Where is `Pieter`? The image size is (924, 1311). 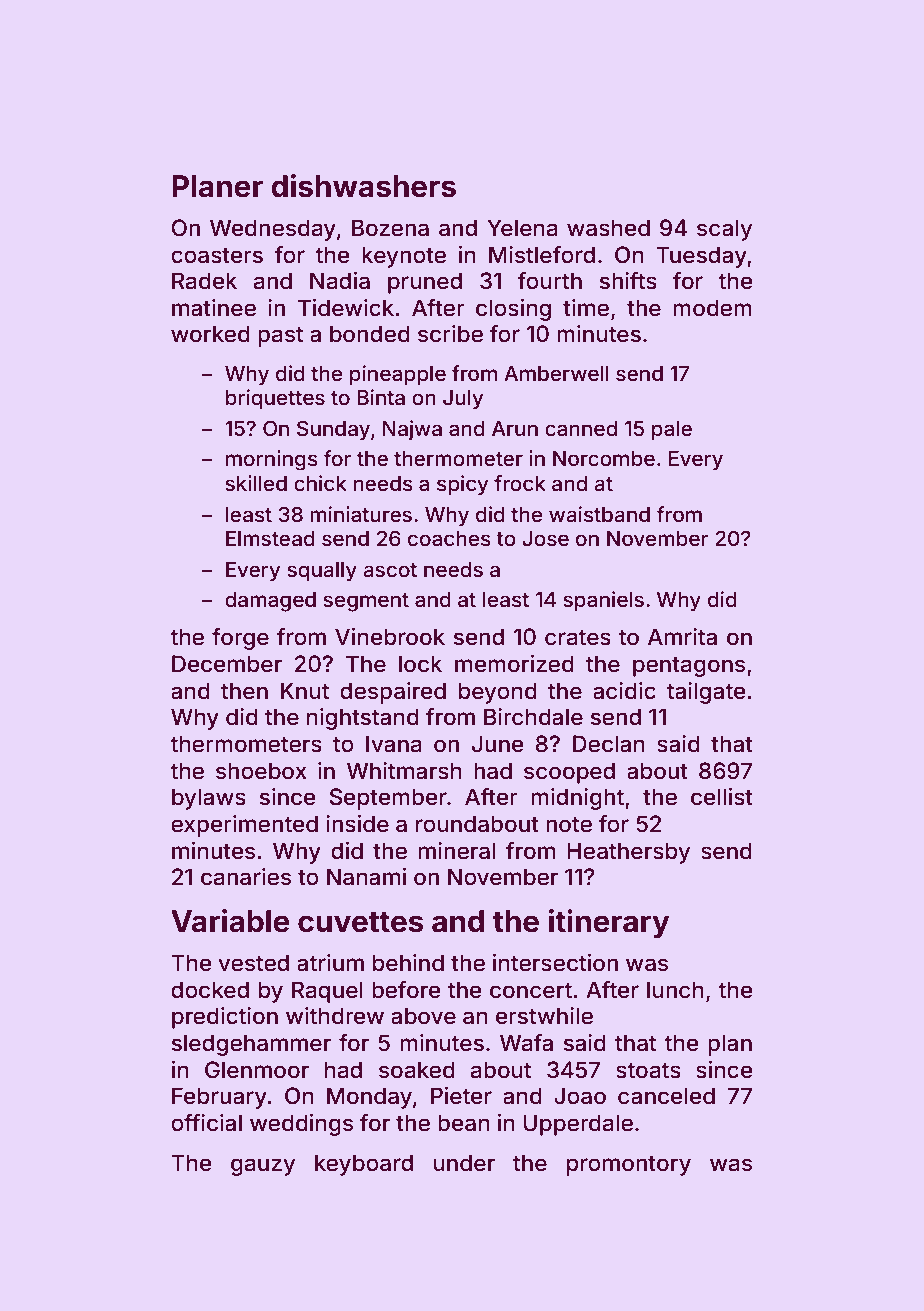
Pieter is located at coordinates (461, 1096).
